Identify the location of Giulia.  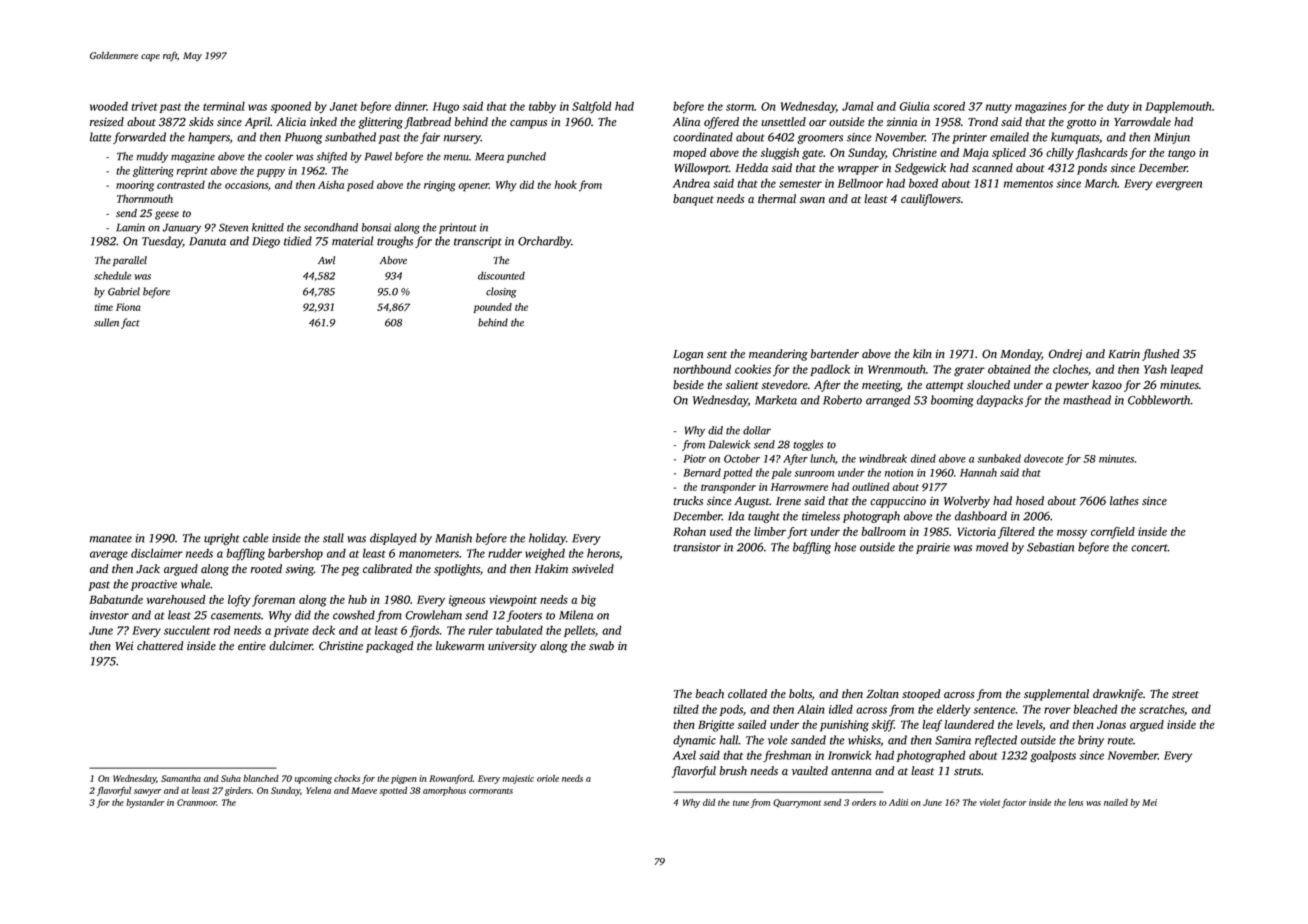
(914, 106).
